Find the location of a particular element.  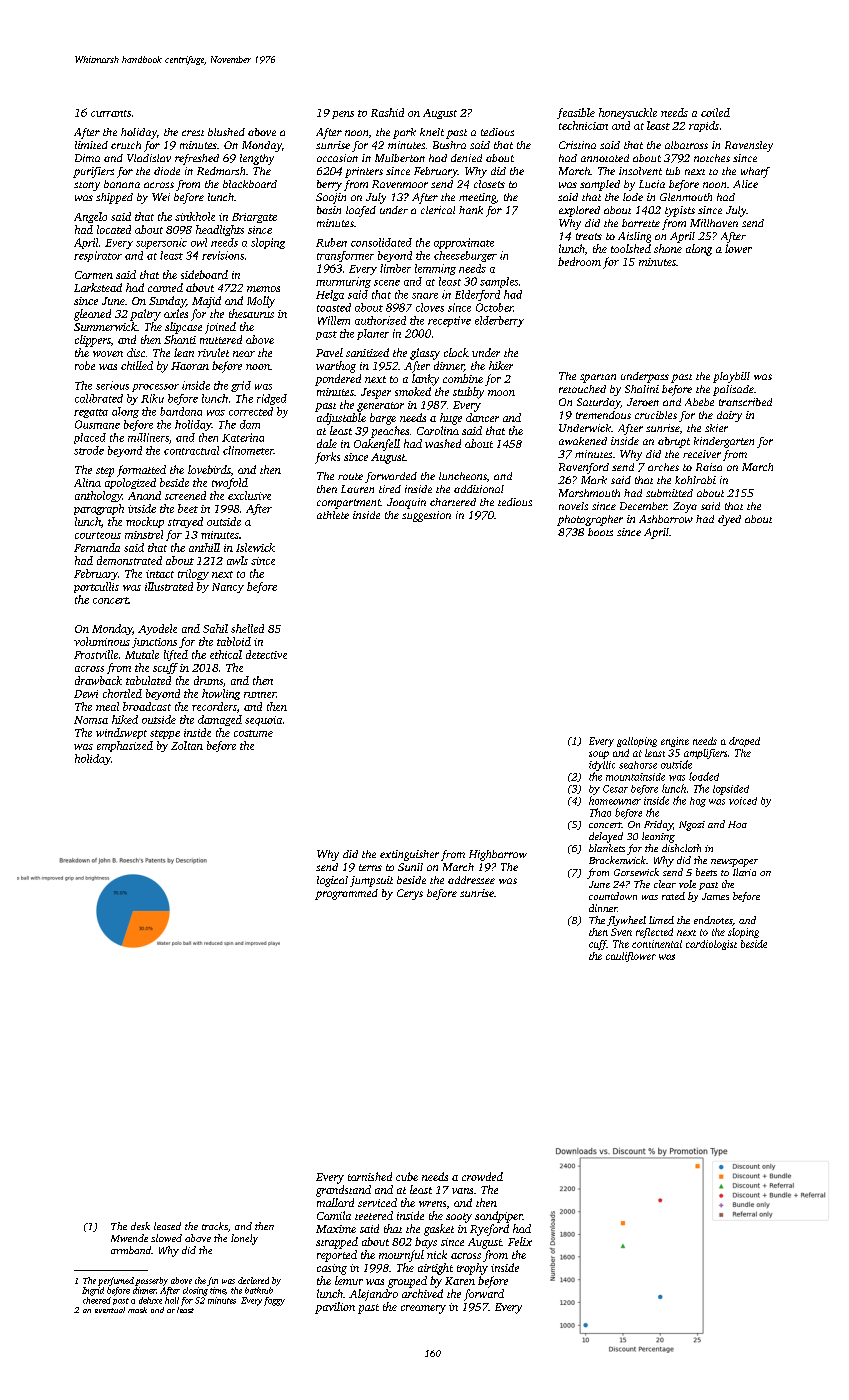

suggestion is located at coordinates (426, 516).
